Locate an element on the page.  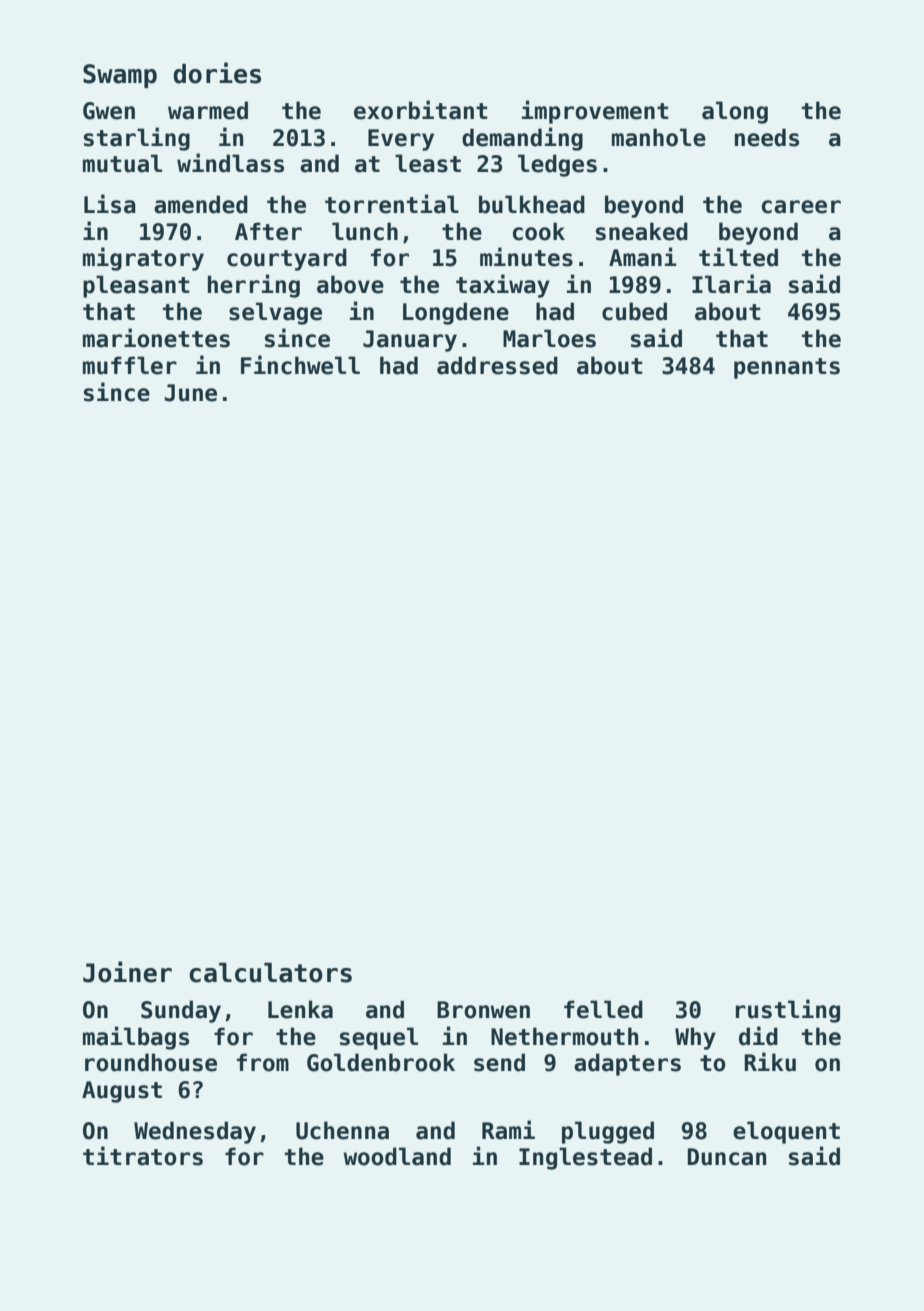
exorbitant is located at coordinates (421, 110).
